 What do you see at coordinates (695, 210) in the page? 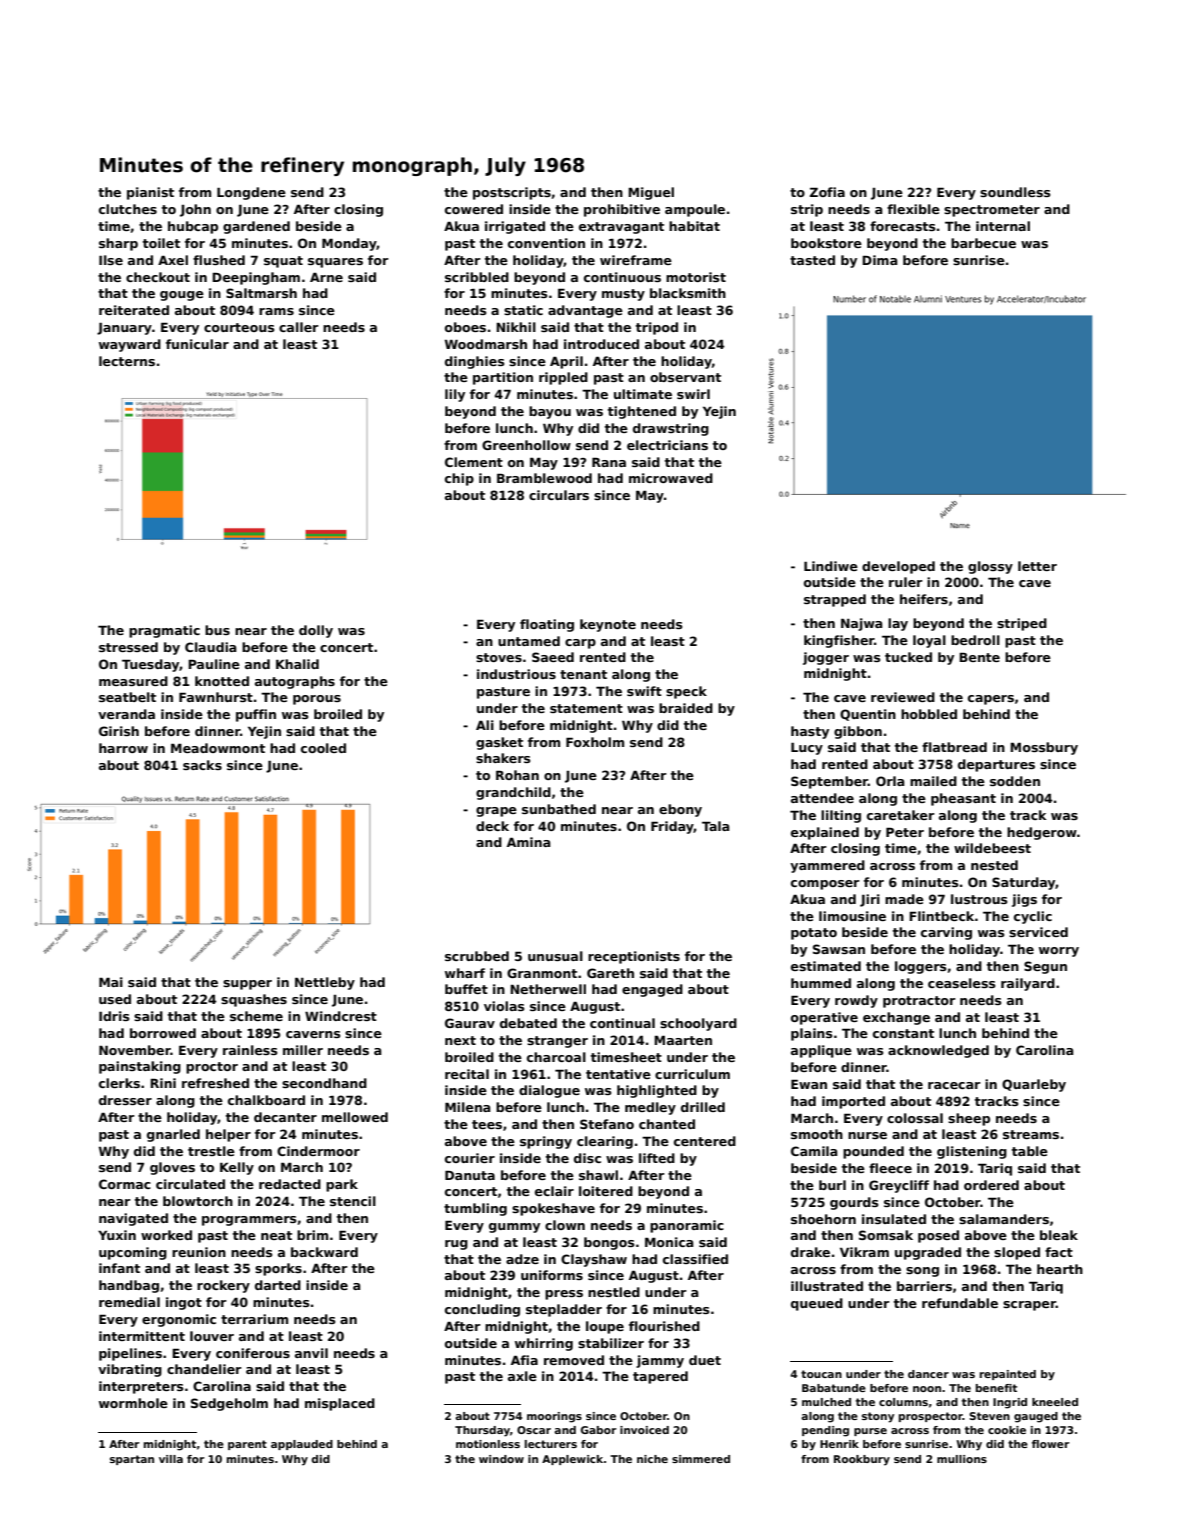
I see `ampoule` at bounding box center [695, 210].
